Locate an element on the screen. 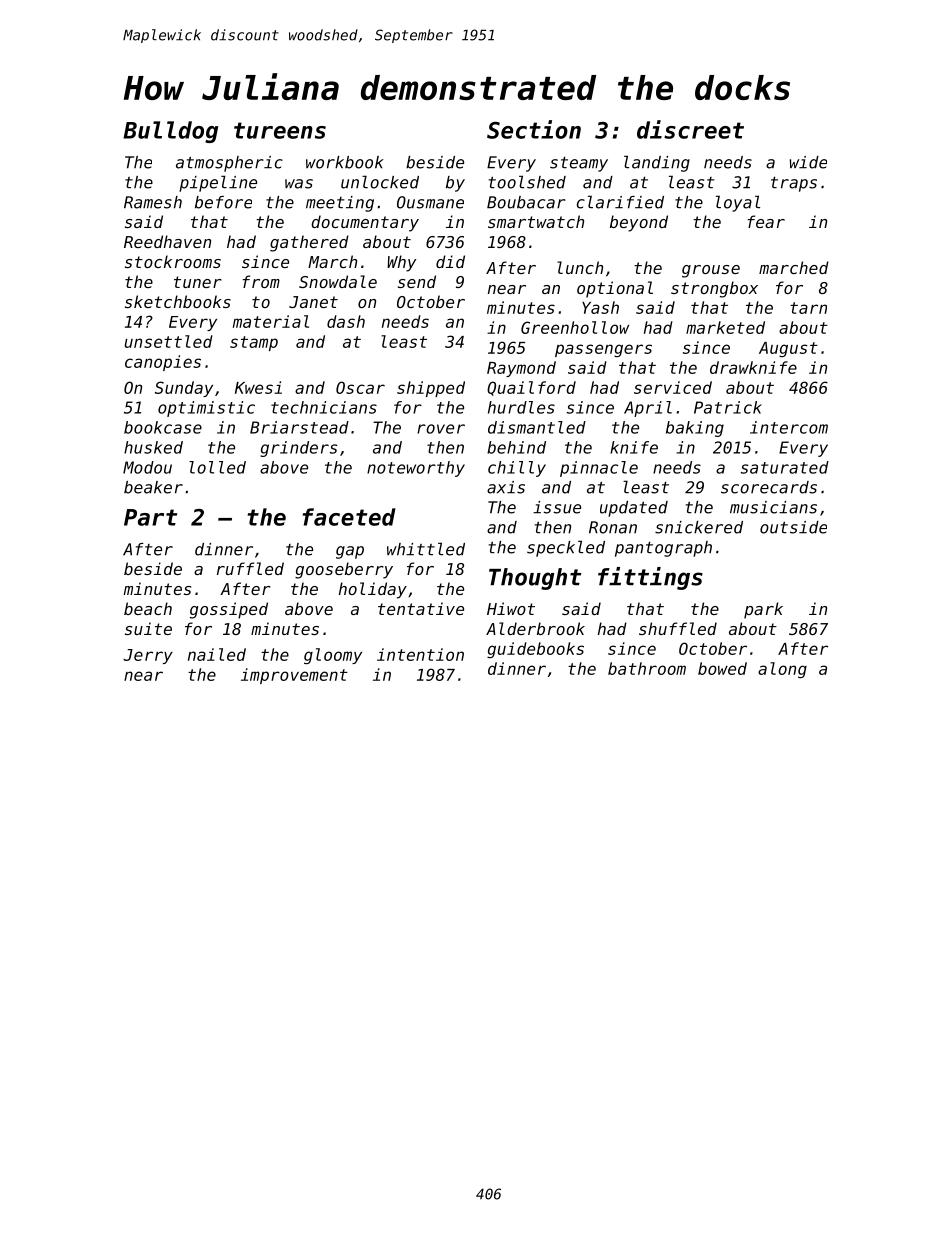 This screenshot has width=952, height=1233. discreet is located at coordinates (690, 129).
